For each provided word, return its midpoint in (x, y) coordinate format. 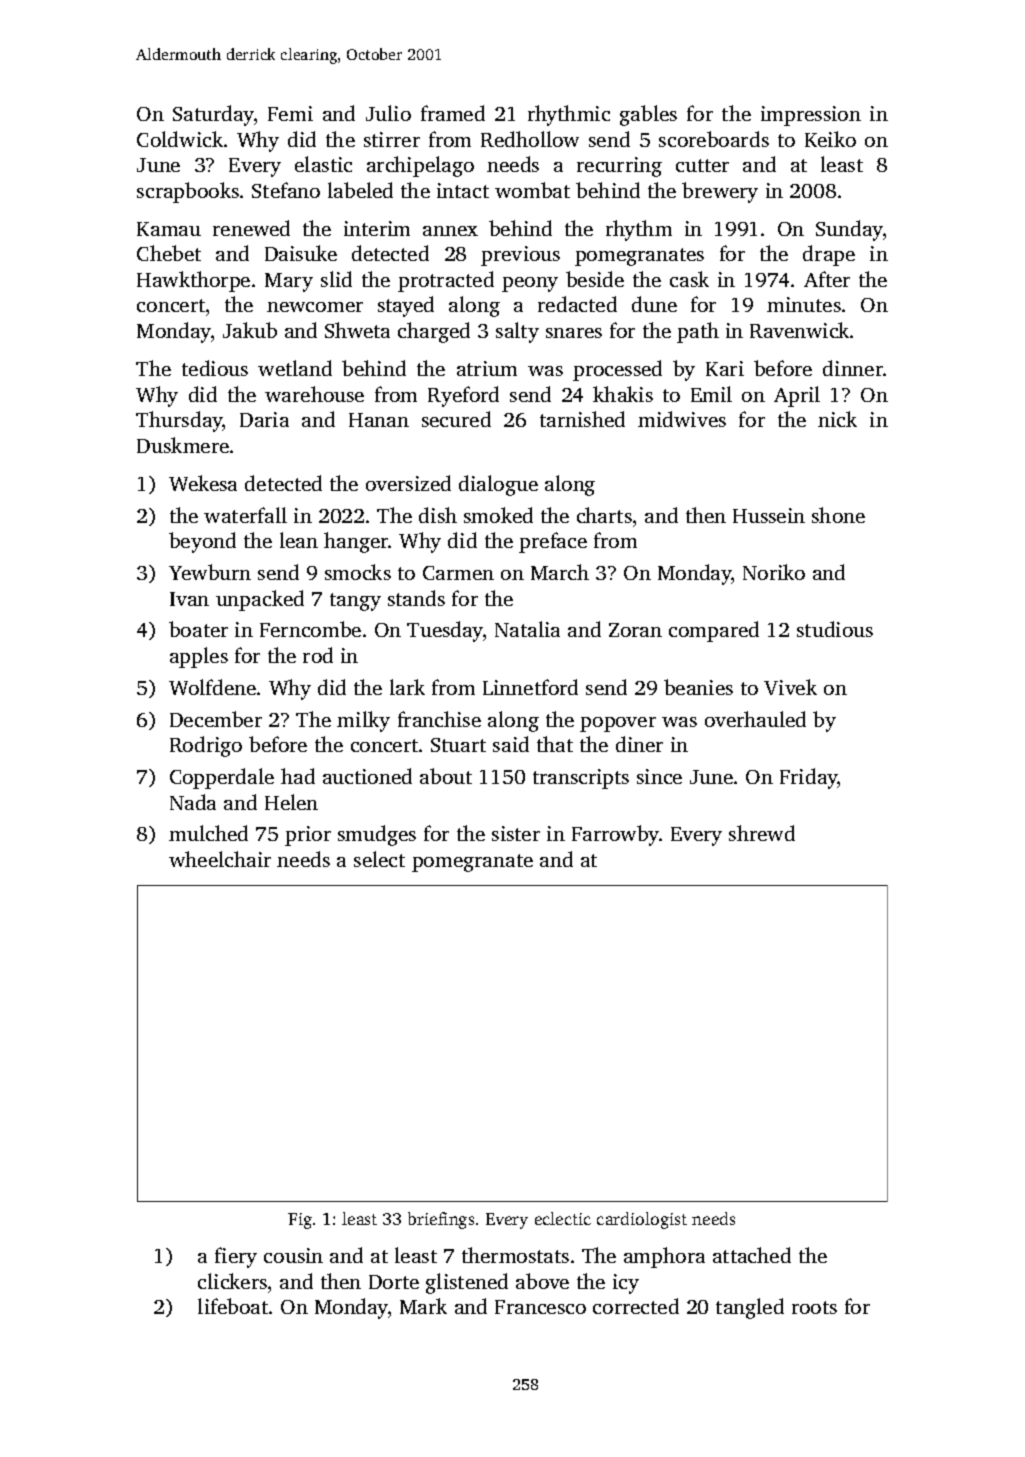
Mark (423, 1306)
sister (516, 833)
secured (456, 419)
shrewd (762, 833)
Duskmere (183, 445)
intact (463, 190)
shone (838, 515)
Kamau (169, 229)
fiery (236, 1257)
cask (689, 279)
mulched (208, 833)
